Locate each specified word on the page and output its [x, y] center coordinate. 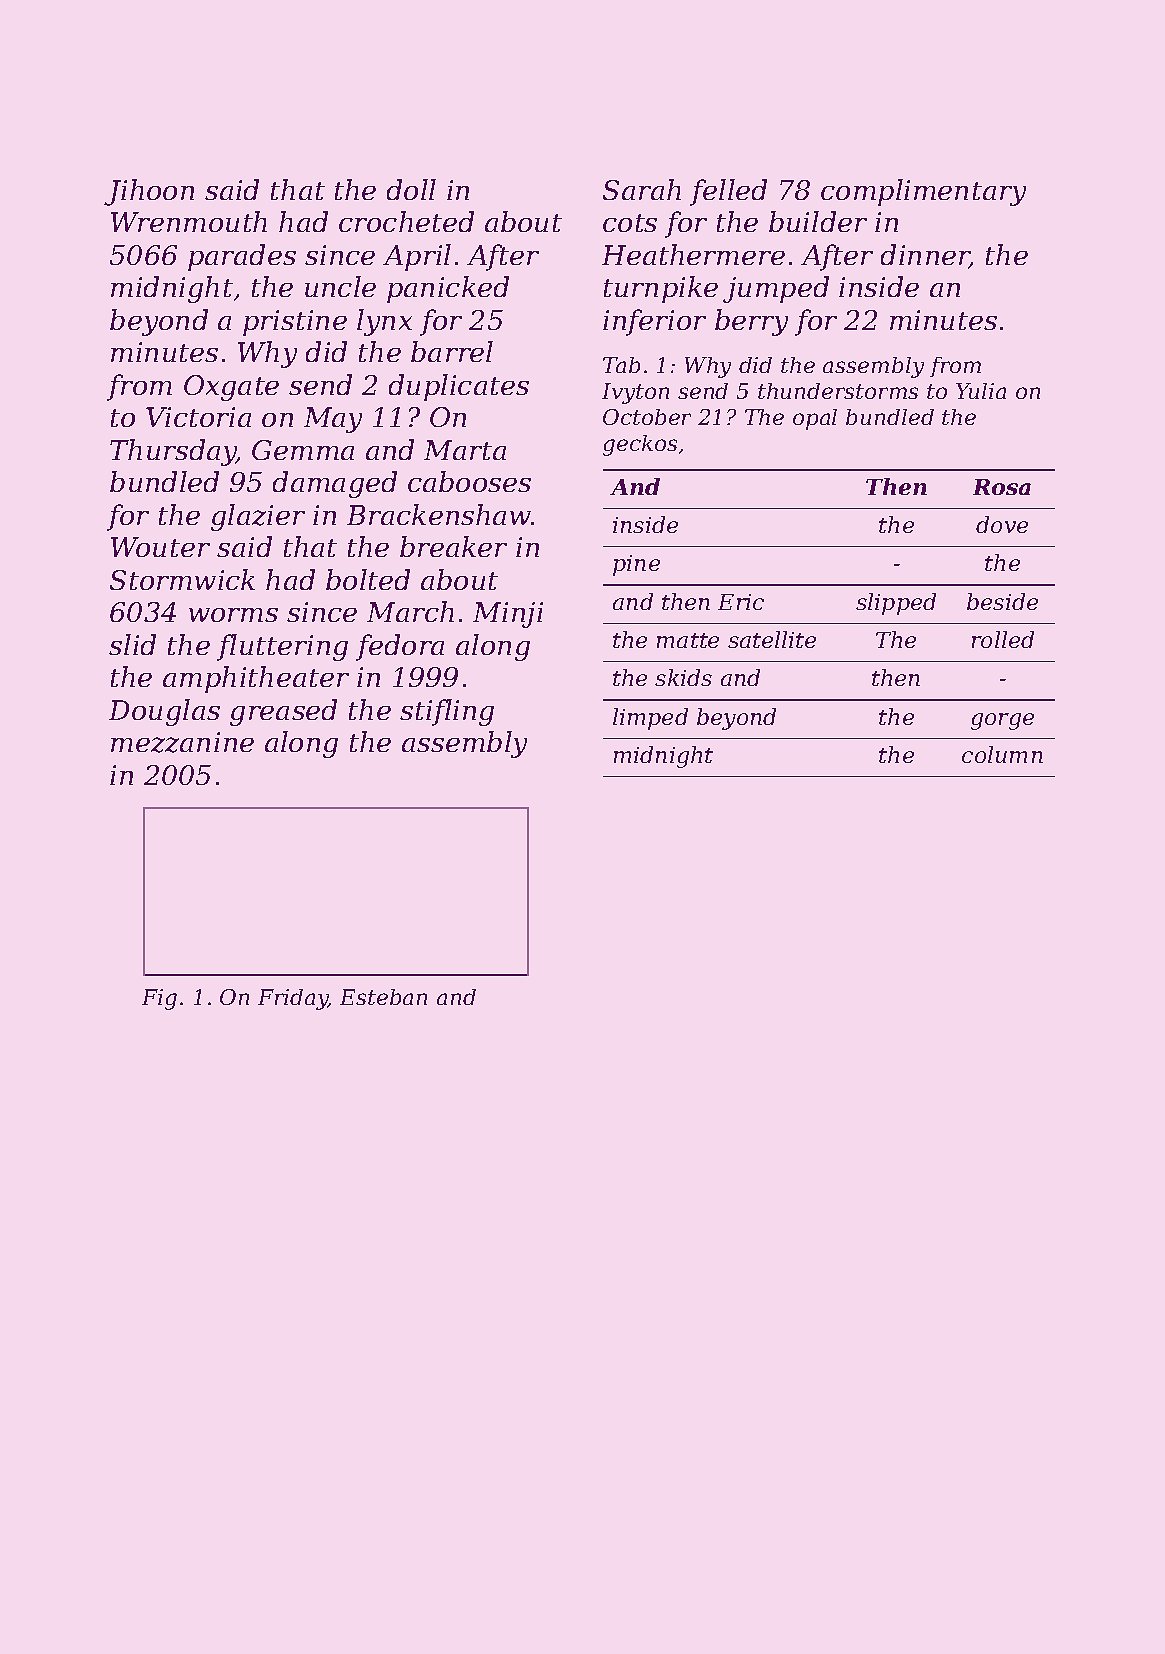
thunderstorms [838, 391]
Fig [159, 999]
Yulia [981, 391]
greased [283, 712]
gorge [1002, 721]
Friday [293, 999]
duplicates [459, 387]
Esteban [383, 997]
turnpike [661, 289]
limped [650, 719]
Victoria [198, 417]
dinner [925, 256]
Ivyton [635, 393]
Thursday [173, 452]
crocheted [406, 221]
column [1002, 754]
